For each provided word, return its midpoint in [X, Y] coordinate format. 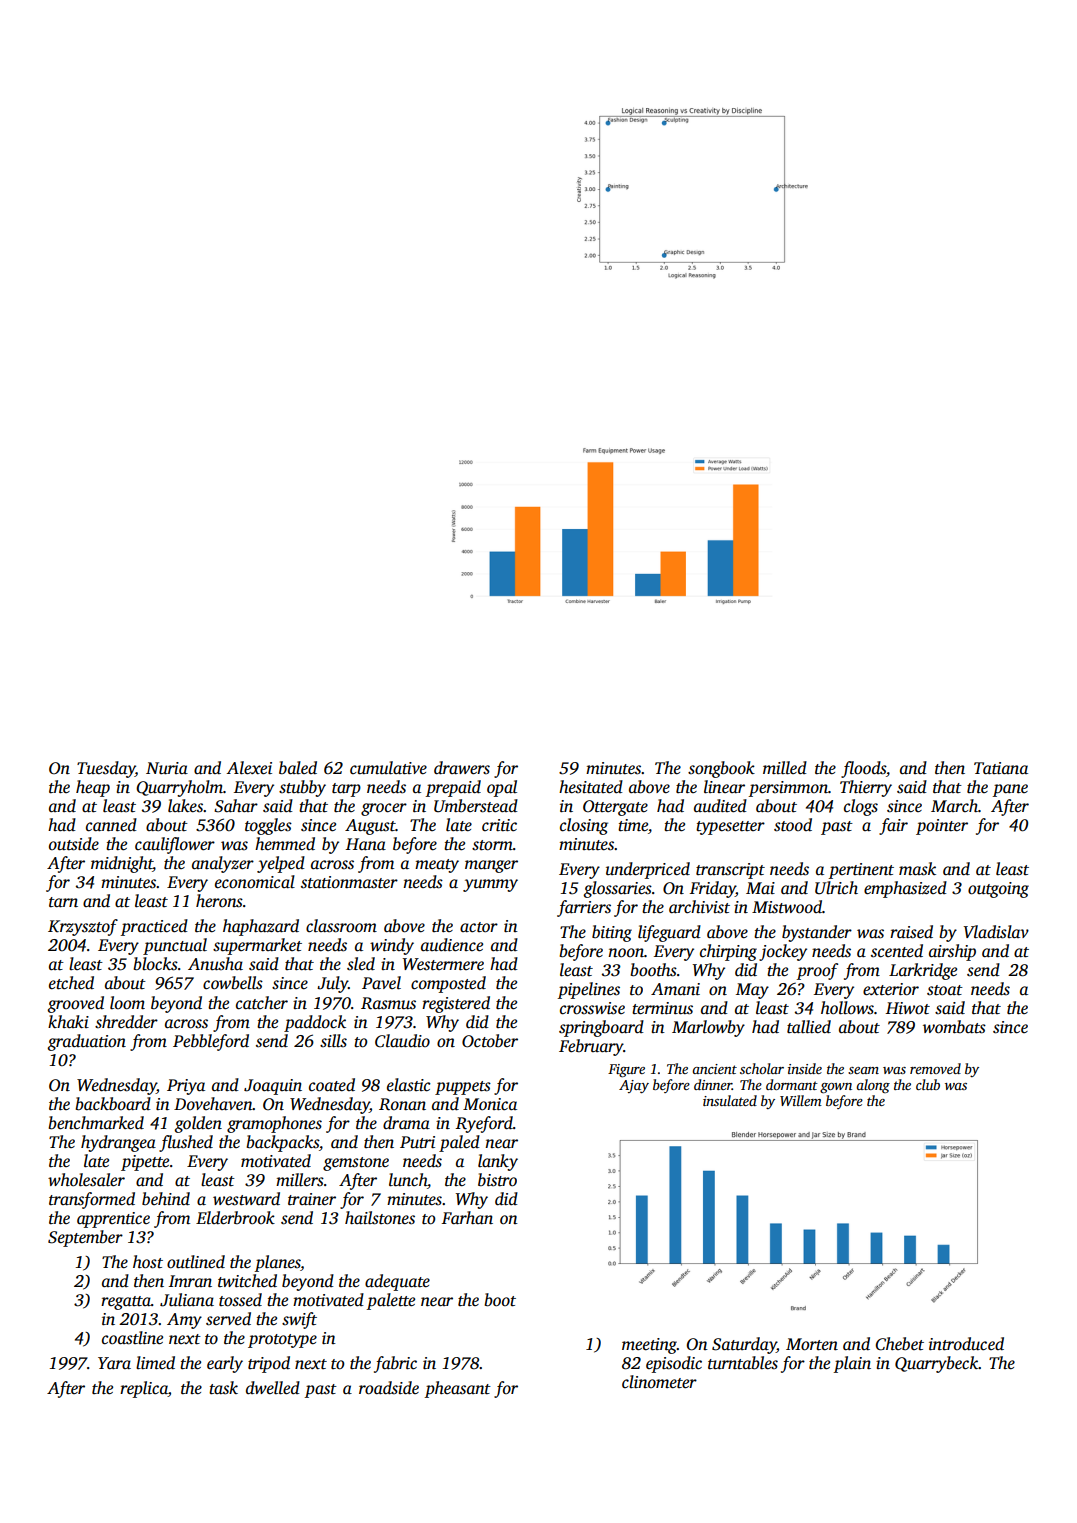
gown [836, 1088]
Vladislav [996, 932]
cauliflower [175, 845]
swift [299, 1320]
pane [1010, 790]
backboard [113, 1104]
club [928, 1084]
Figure [626, 1071]
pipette [145, 1163]
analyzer [223, 864]
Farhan [467, 1217]
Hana [366, 844]
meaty [437, 866]
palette [390, 1301]
